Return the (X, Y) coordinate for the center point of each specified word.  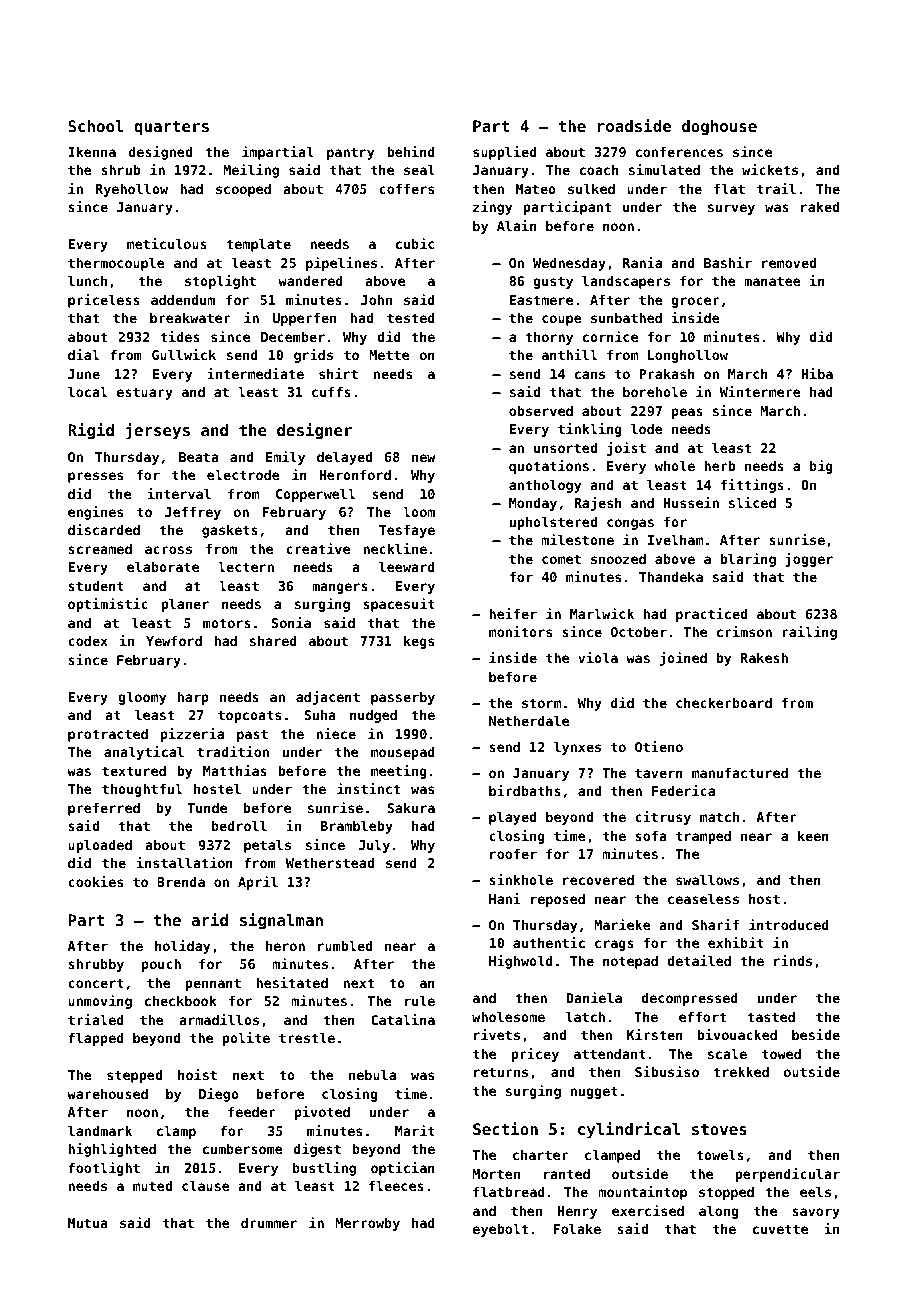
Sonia (291, 622)
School (96, 126)
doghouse (719, 127)
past (252, 735)
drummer (269, 1222)
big (821, 467)
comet (561, 559)
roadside (634, 125)
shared (273, 640)
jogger (809, 560)
